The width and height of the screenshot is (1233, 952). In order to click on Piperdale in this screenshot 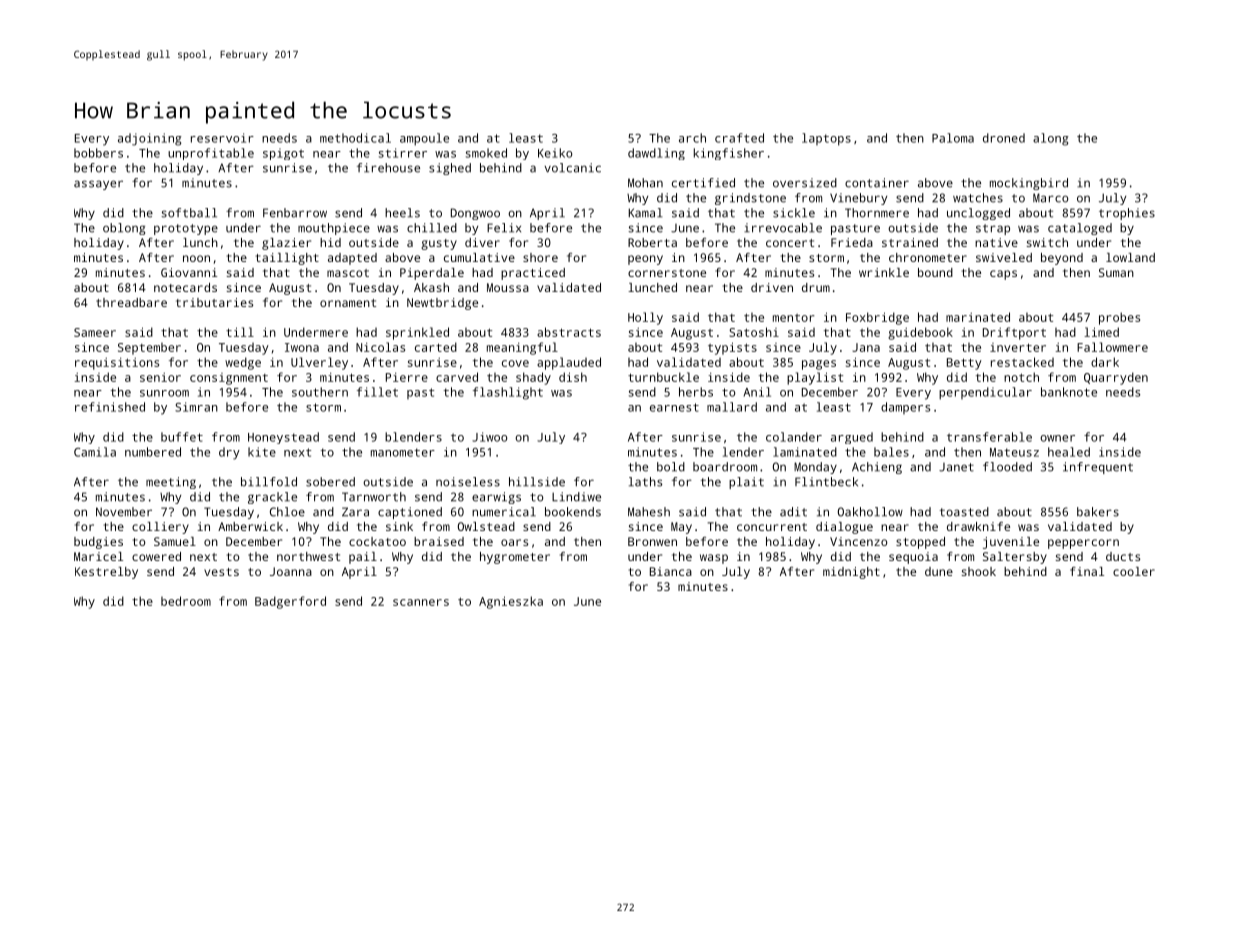, I will do `click(432, 274)`.
